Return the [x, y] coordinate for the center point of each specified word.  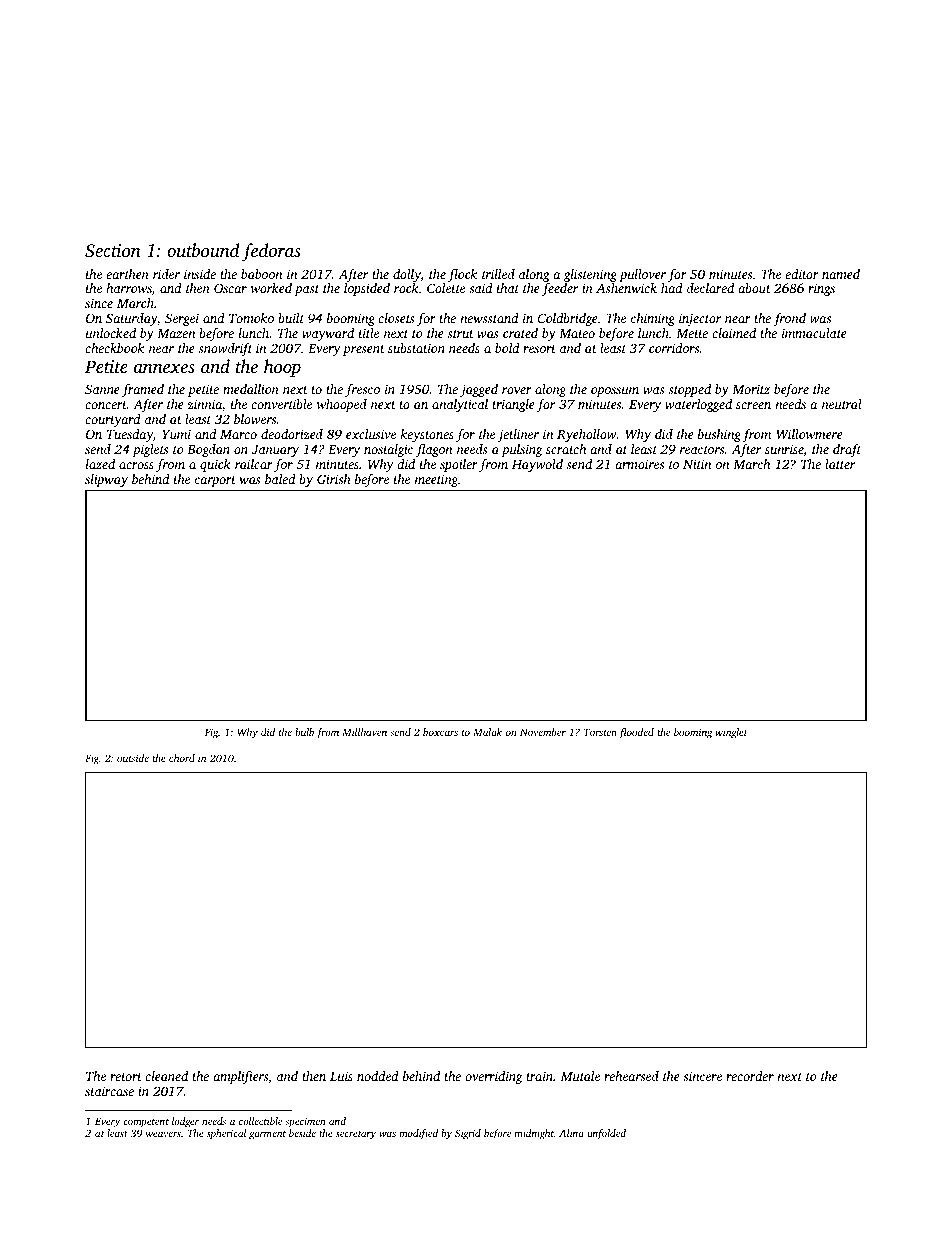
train [539, 1076]
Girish [334, 479]
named [841, 274]
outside [133, 758]
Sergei [182, 319]
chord [182, 758]
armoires [639, 464]
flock [462, 275]
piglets [150, 450]
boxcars [440, 732]
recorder [750, 1076]
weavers [163, 1134]
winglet [731, 733]
